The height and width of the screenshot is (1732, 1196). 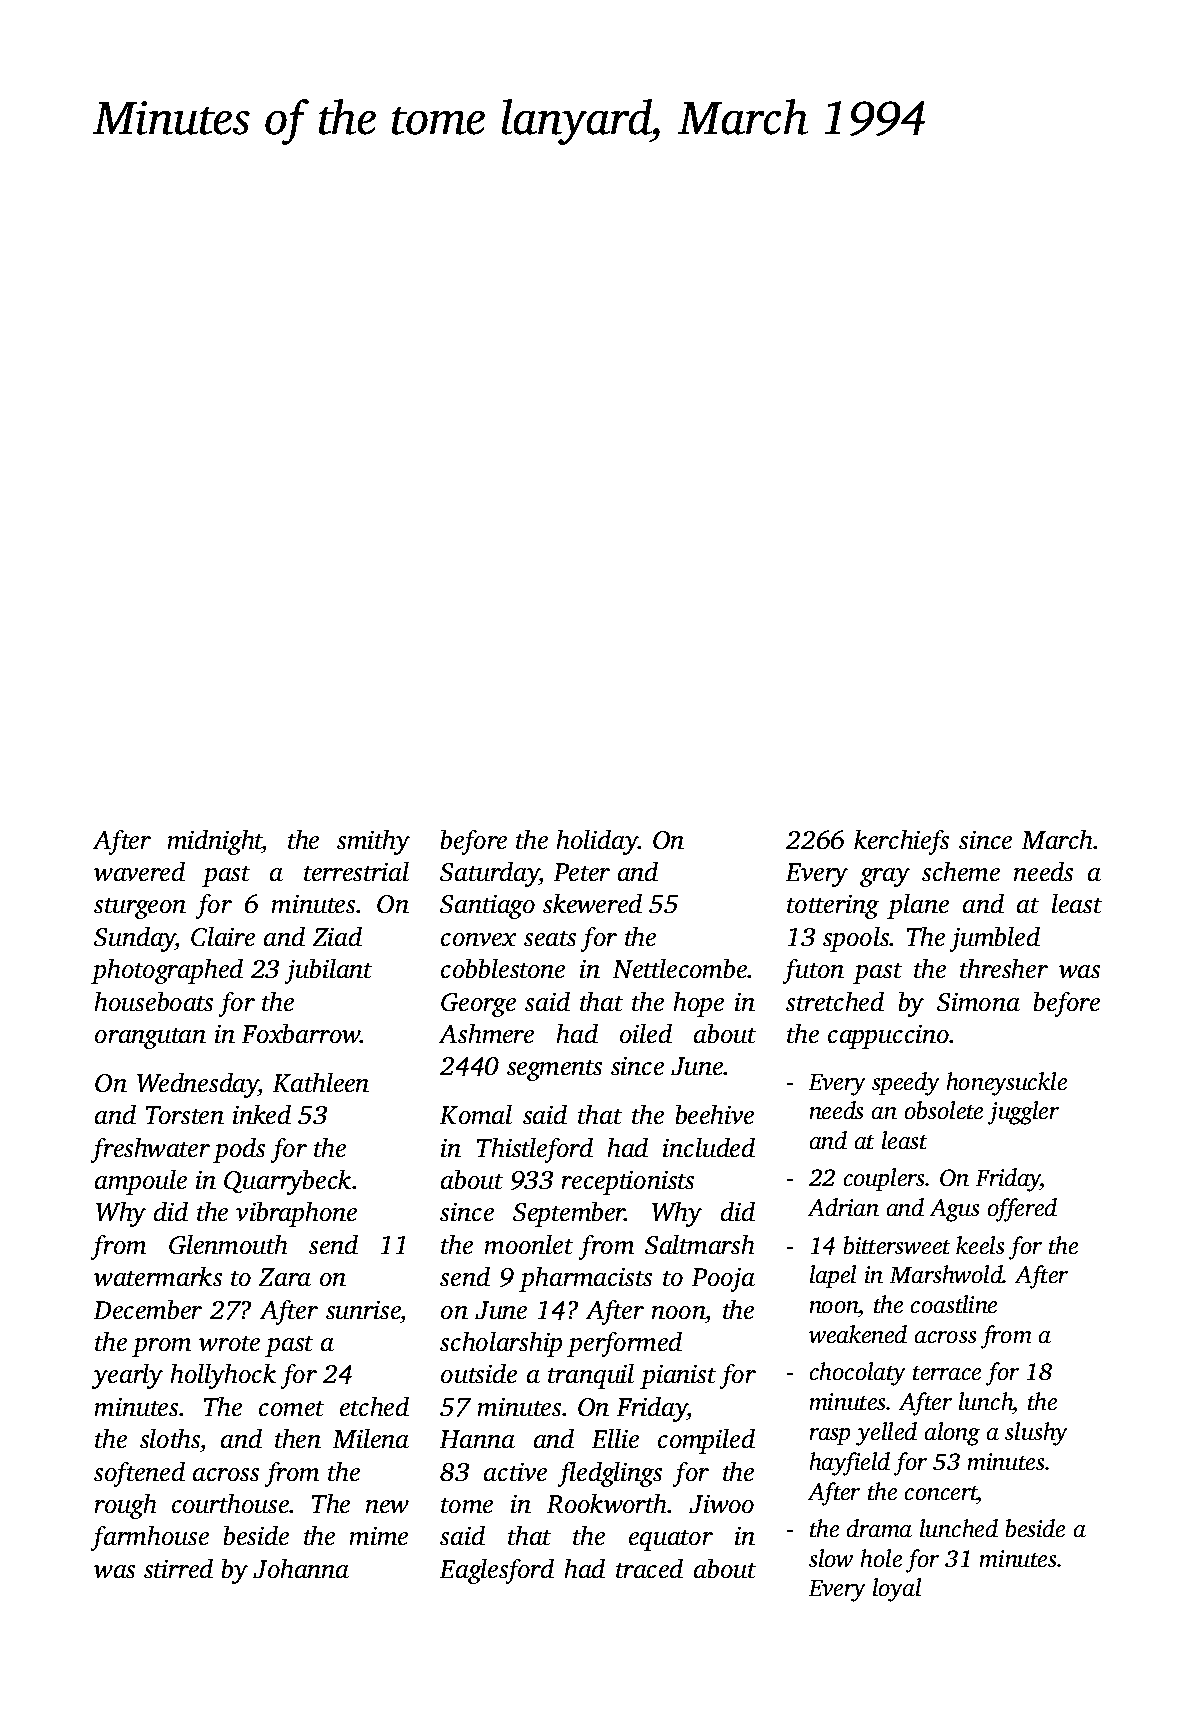 I want to click on September, so click(x=569, y=1214).
